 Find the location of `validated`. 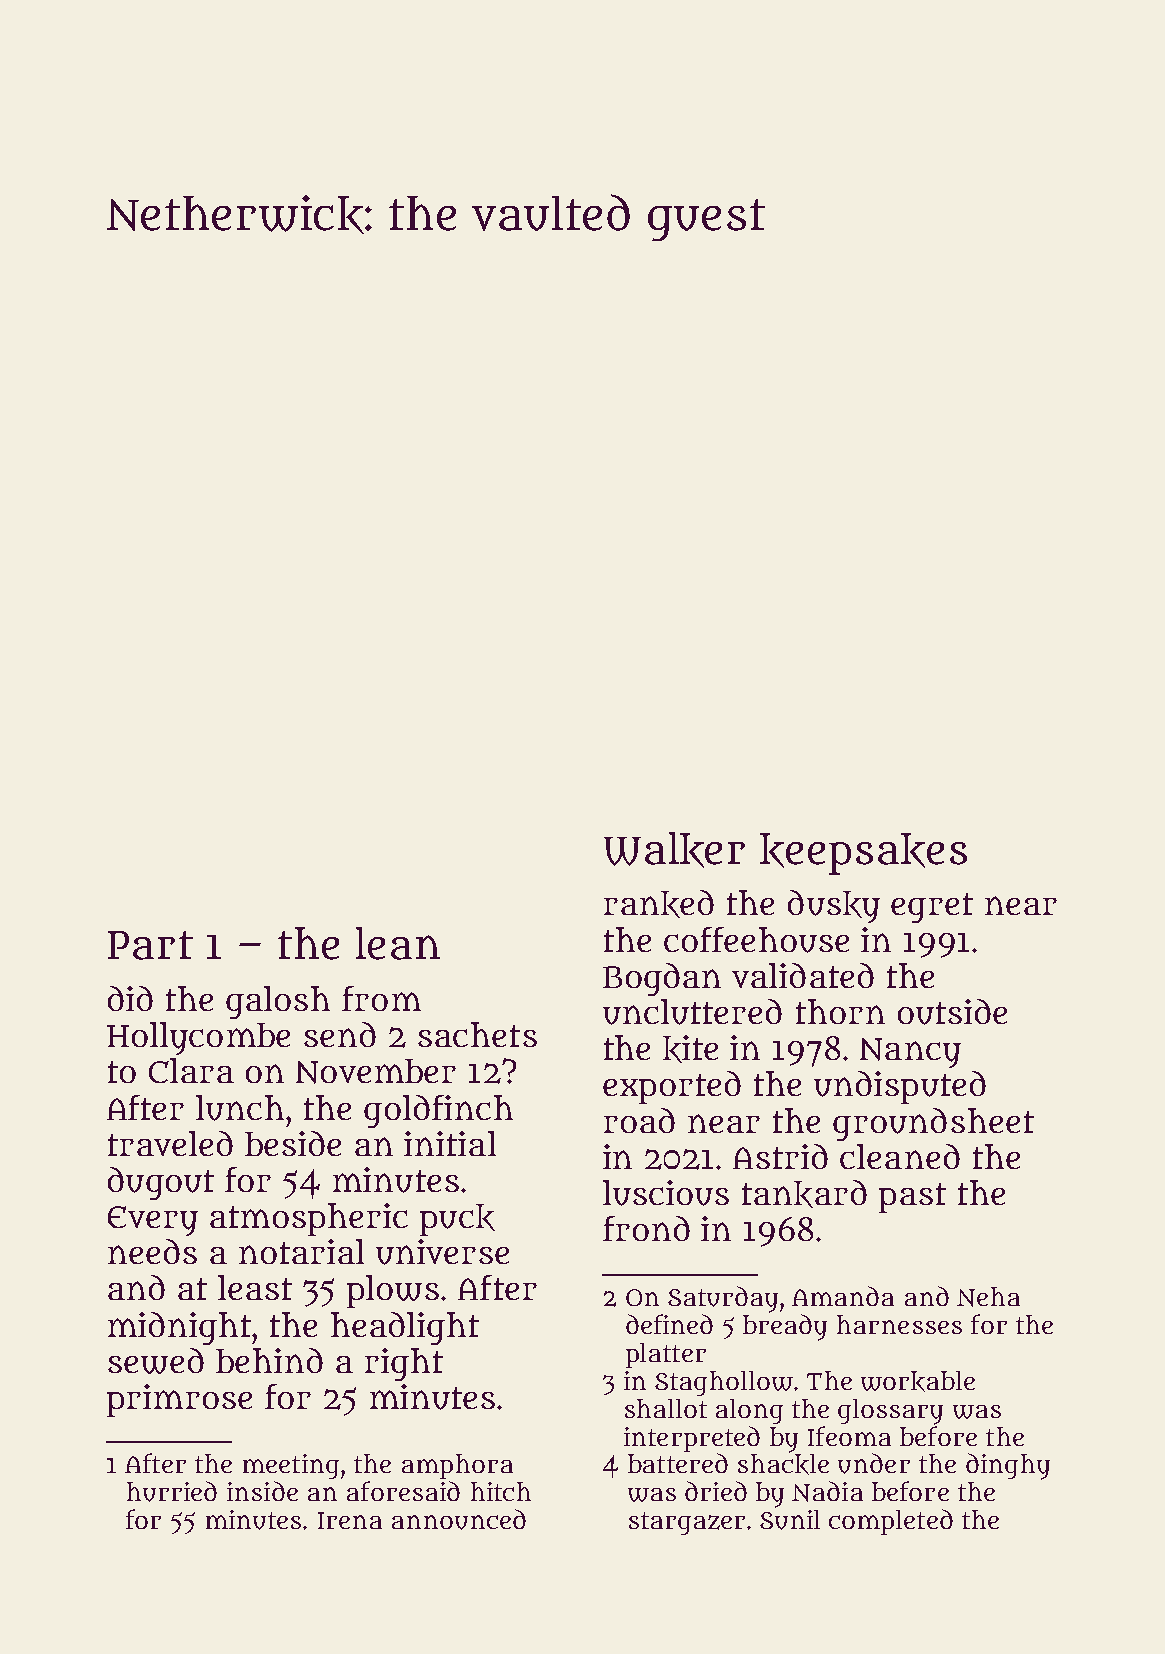

validated is located at coordinates (803, 975).
